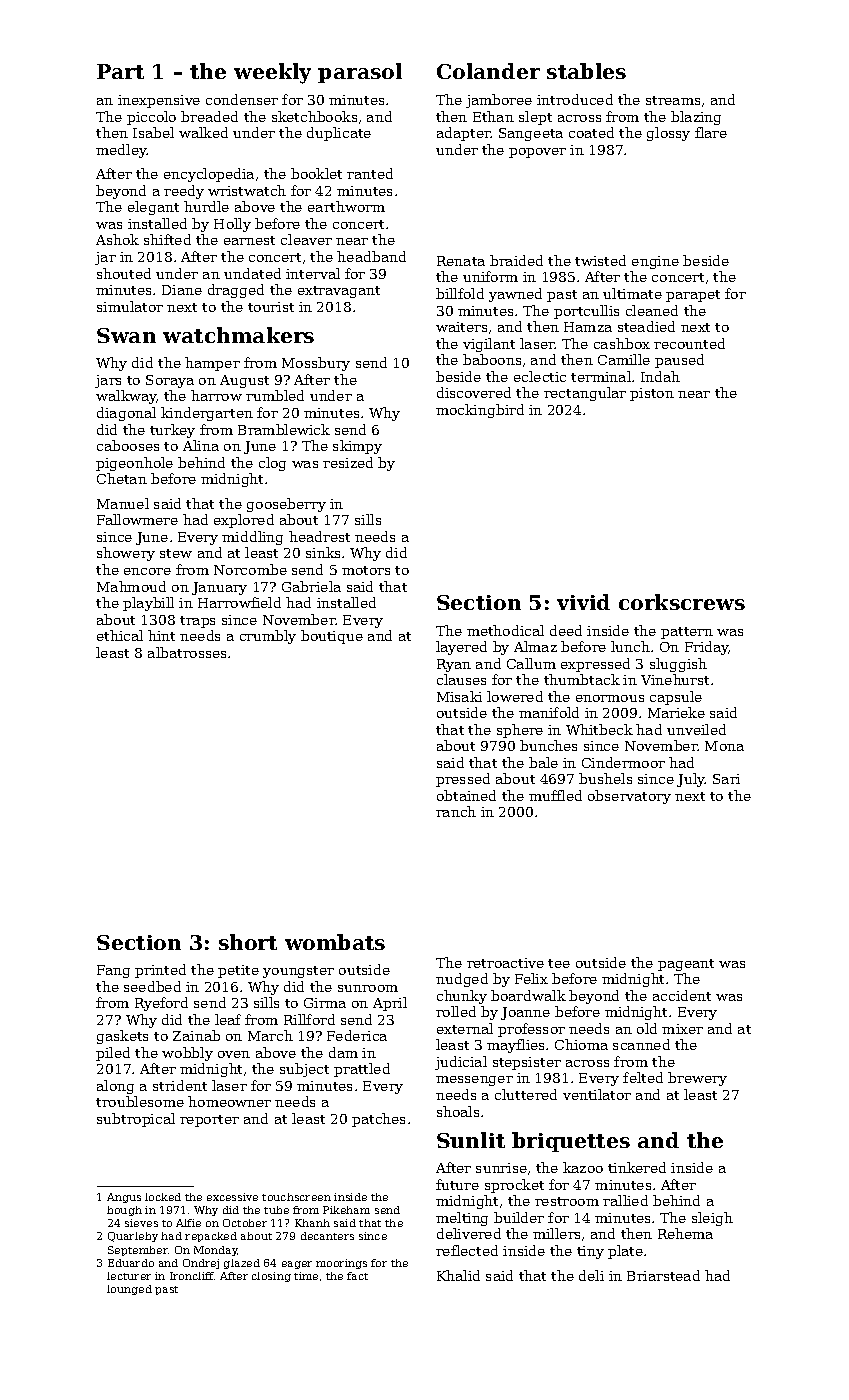 The width and height of the document is (849, 1400). What do you see at coordinates (461, 648) in the document?
I see `layered` at bounding box center [461, 648].
